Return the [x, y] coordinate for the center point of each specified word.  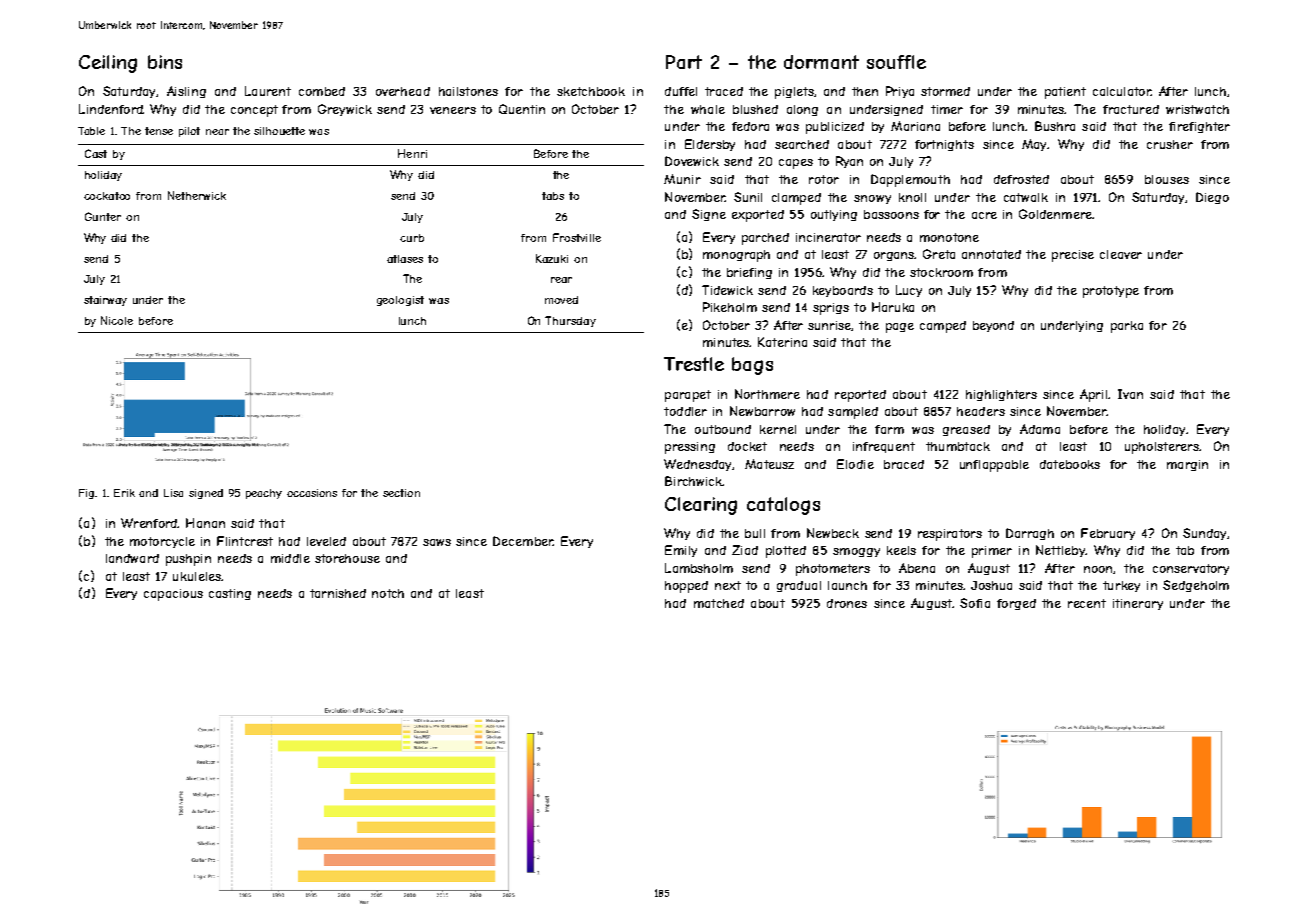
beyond [993, 326]
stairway [105, 301]
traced [724, 91]
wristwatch [1197, 109]
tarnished [338, 593]
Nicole [117, 320]
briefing [749, 273]
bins [165, 62]
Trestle [694, 364]
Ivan [1130, 394]
